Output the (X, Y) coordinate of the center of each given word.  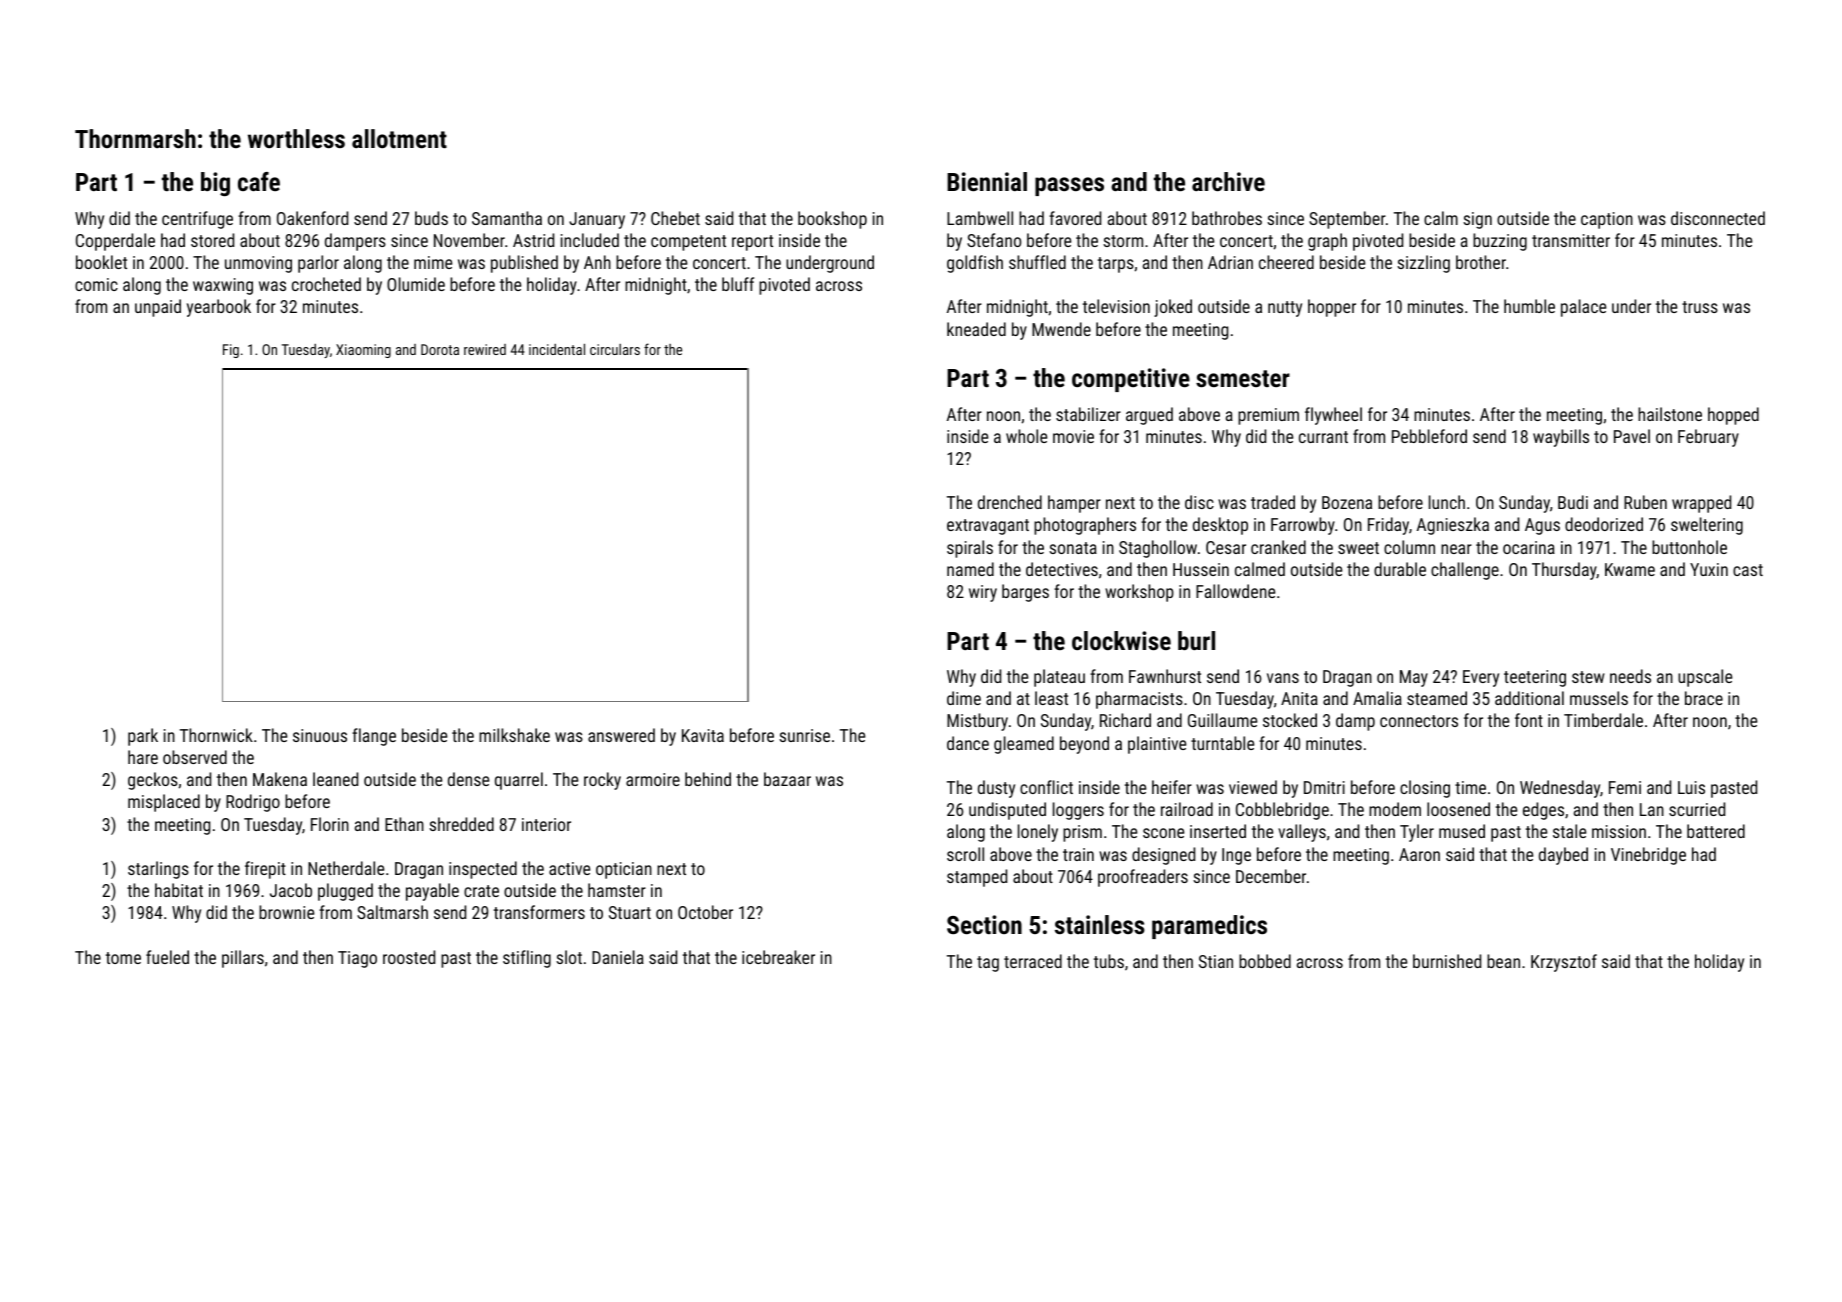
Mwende (1061, 329)
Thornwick (216, 735)
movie (1073, 436)
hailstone (1670, 414)
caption (1607, 220)
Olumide (416, 284)
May (1414, 678)
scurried (1697, 809)
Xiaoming (363, 351)
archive (1228, 181)
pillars (243, 959)
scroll (965, 854)
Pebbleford (1429, 436)
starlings (158, 870)
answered (621, 735)
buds (431, 218)
